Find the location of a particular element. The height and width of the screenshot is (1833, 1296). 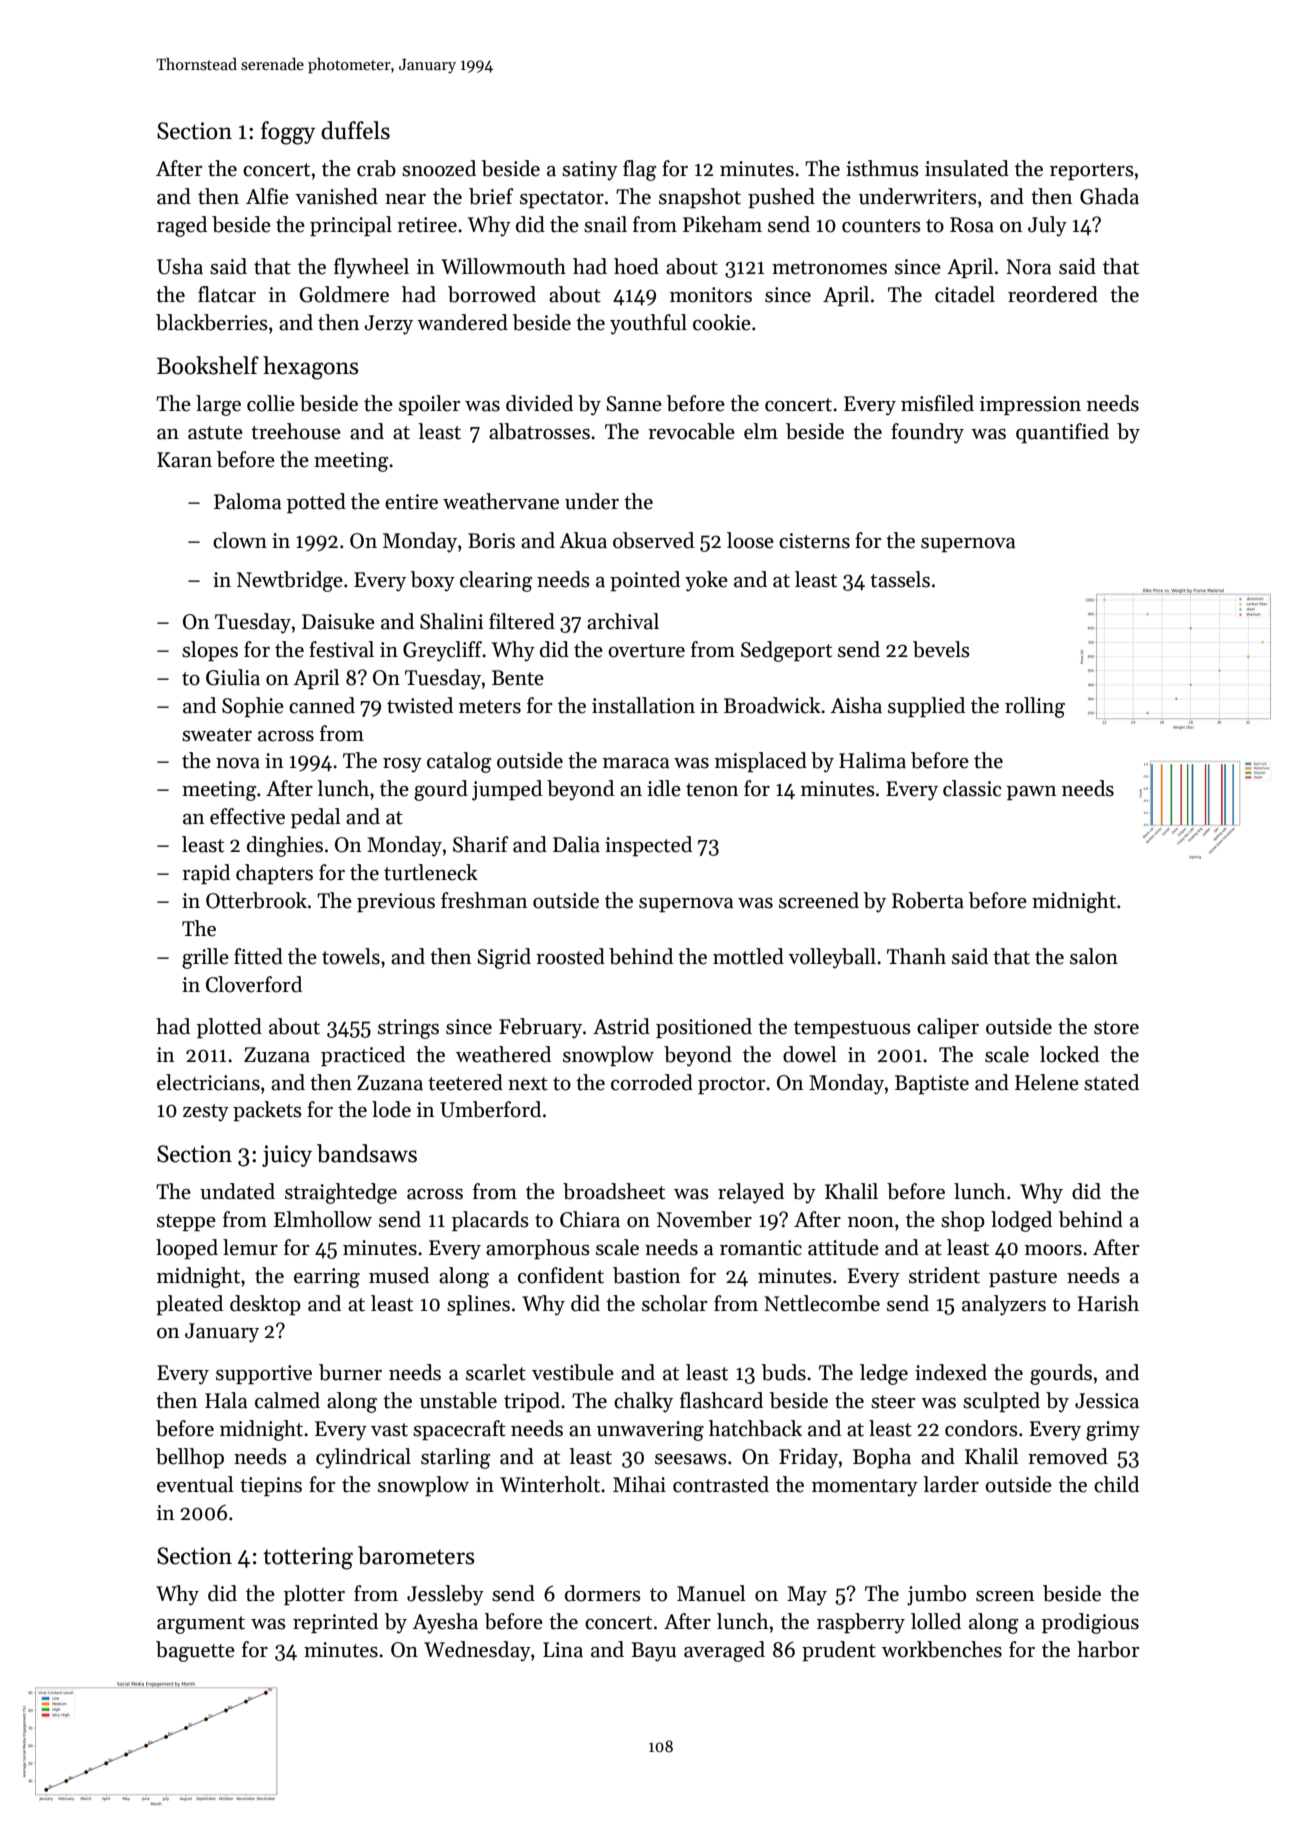

maraca is located at coordinates (636, 763).
